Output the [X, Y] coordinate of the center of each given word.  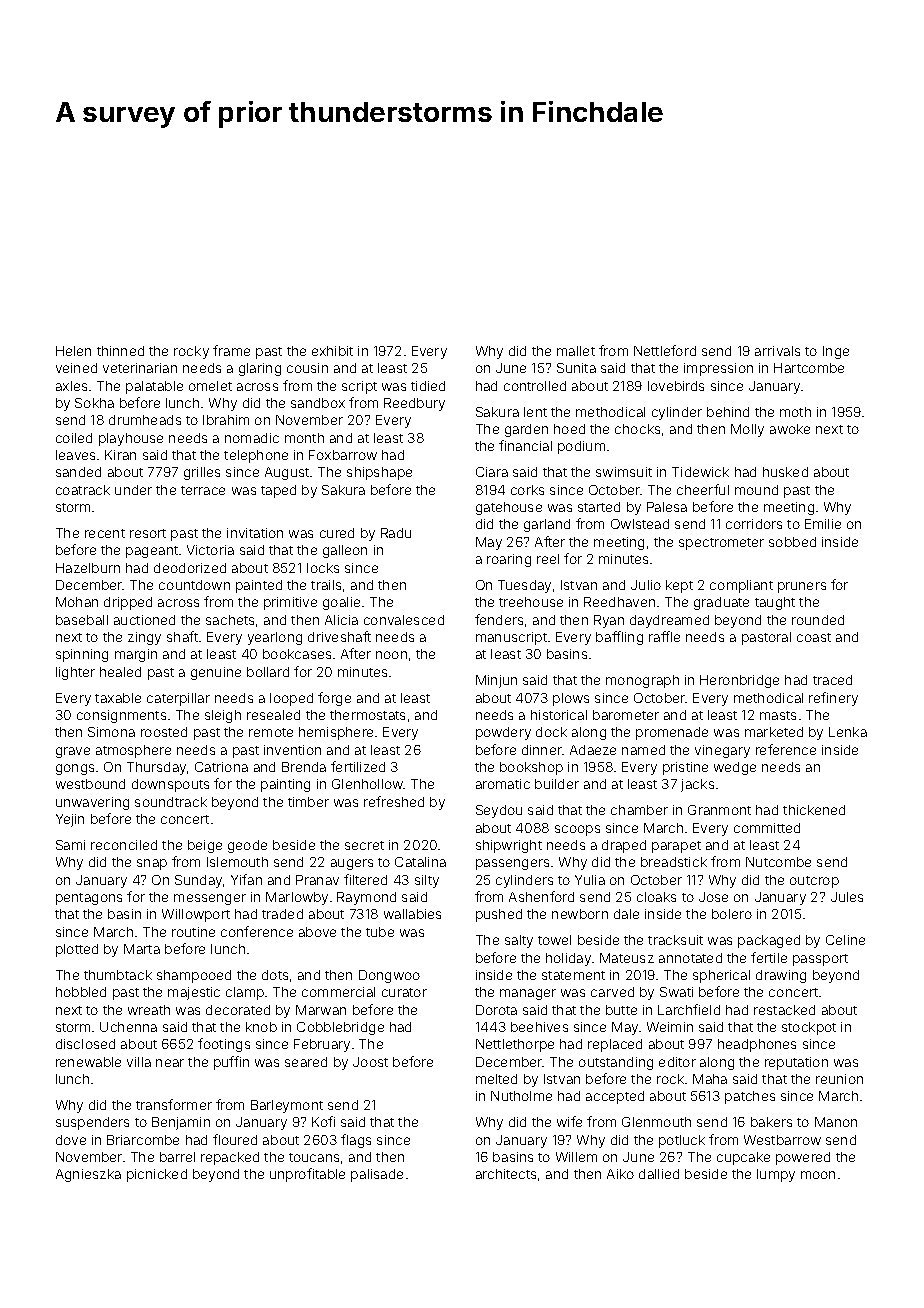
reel [548, 559]
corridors [754, 524]
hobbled [81, 992]
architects [506, 1174]
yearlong [275, 638]
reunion [839, 1079]
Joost [370, 1062]
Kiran [120, 455]
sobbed [792, 542]
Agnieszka [88, 1175]
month [304, 438]
